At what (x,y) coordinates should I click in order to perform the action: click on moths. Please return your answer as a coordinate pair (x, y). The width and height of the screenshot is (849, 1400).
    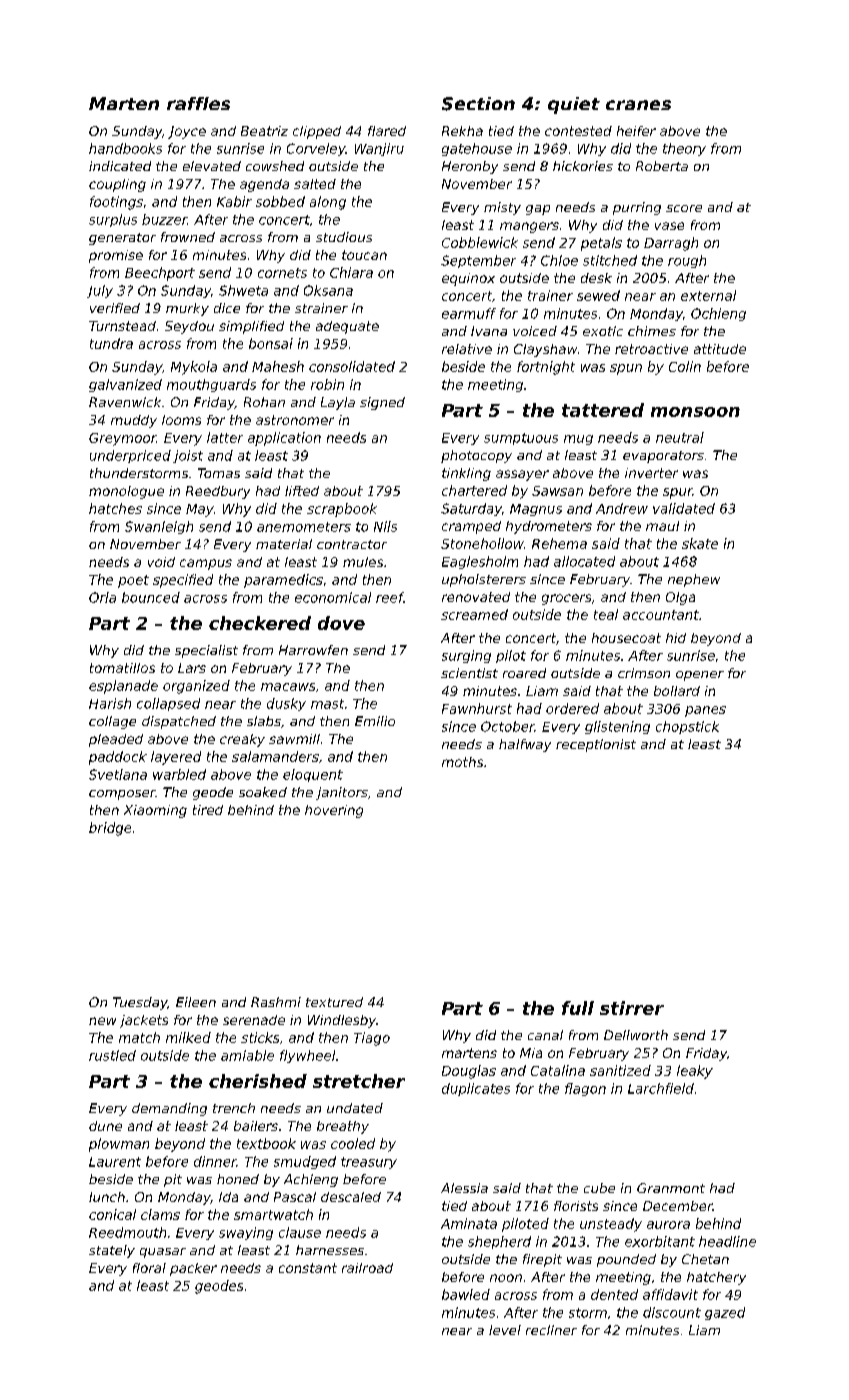
    Looking at the image, I should click on (462, 762).
